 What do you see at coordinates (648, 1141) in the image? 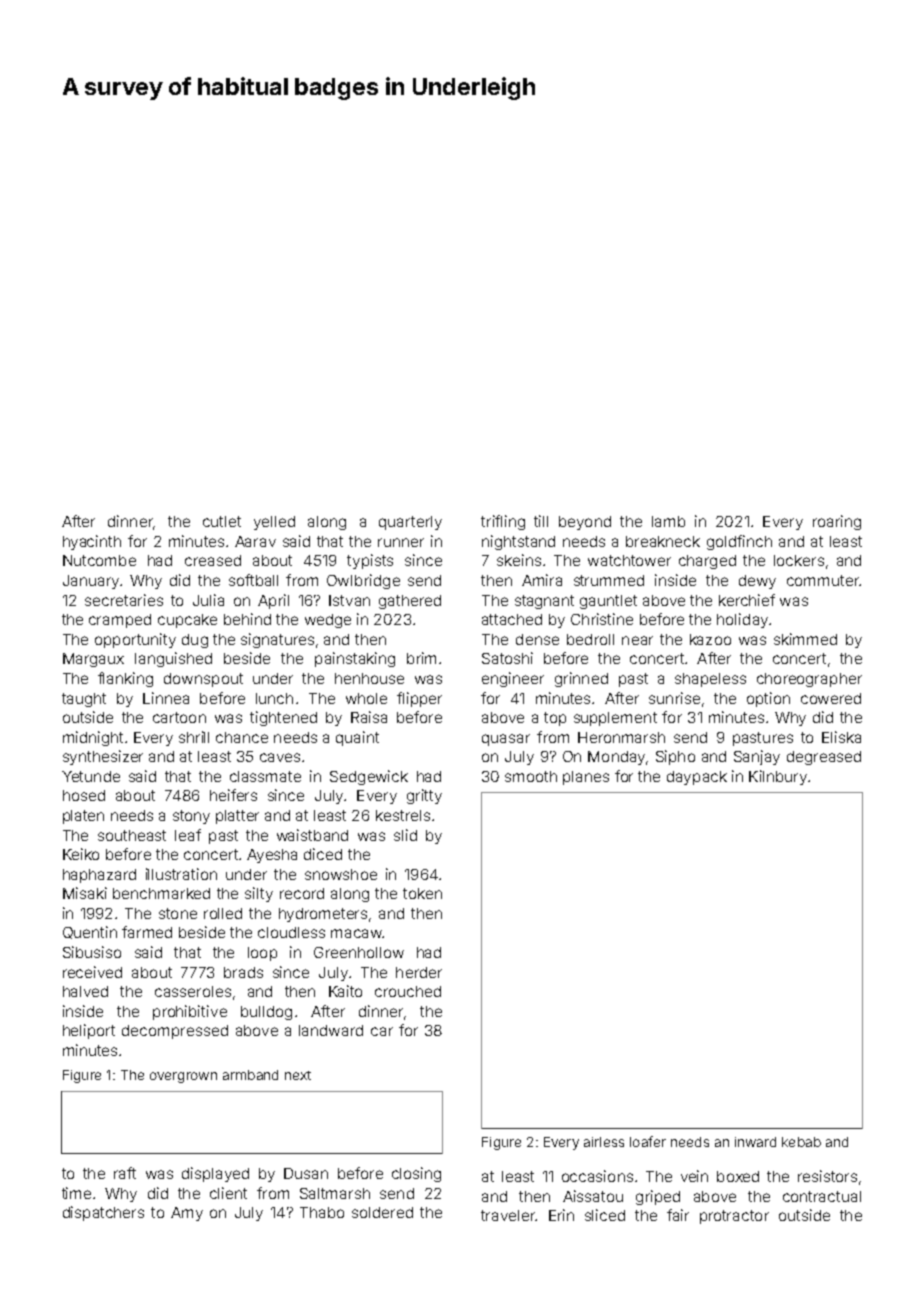
I see `loafer` at bounding box center [648, 1141].
